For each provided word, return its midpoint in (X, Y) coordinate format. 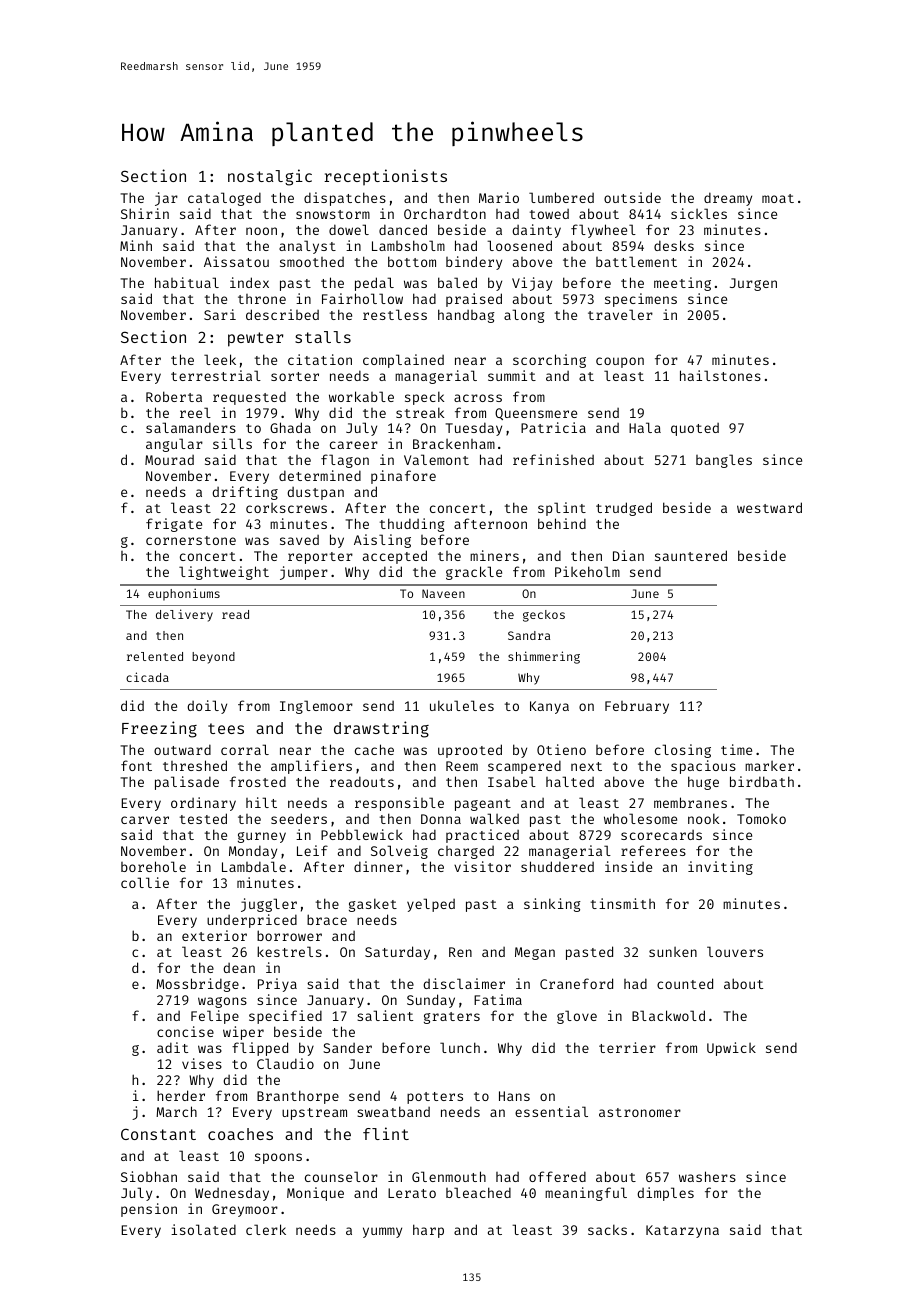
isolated (203, 1229)
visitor (482, 866)
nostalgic (270, 177)
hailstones (720, 375)
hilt (261, 802)
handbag (466, 316)
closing (683, 751)
